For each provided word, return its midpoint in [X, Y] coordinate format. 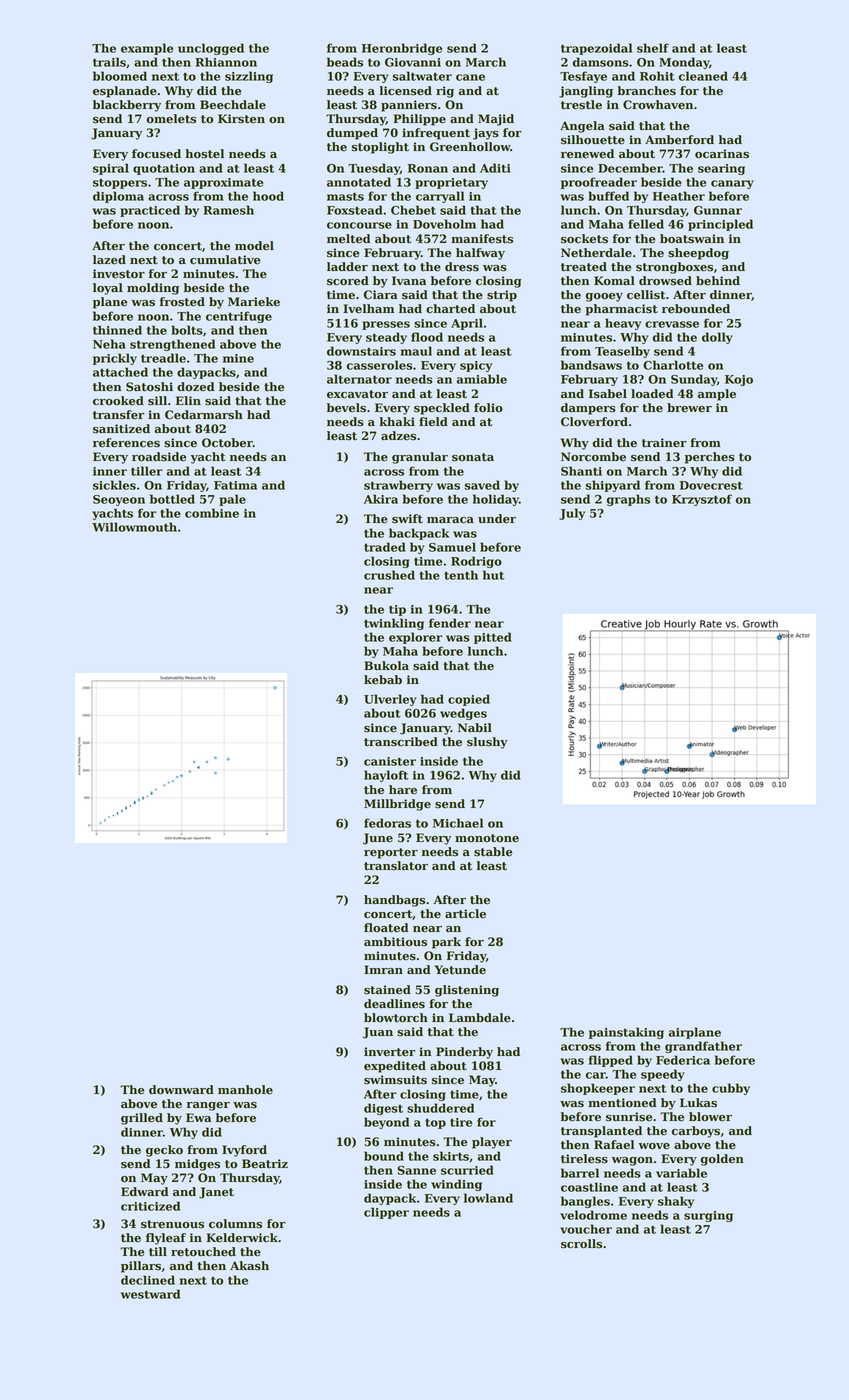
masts [345, 196]
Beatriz [265, 1164]
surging [708, 1216]
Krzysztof [702, 500]
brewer [689, 408]
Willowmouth [134, 527]
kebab [383, 680]
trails [109, 62]
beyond [386, 1123]
